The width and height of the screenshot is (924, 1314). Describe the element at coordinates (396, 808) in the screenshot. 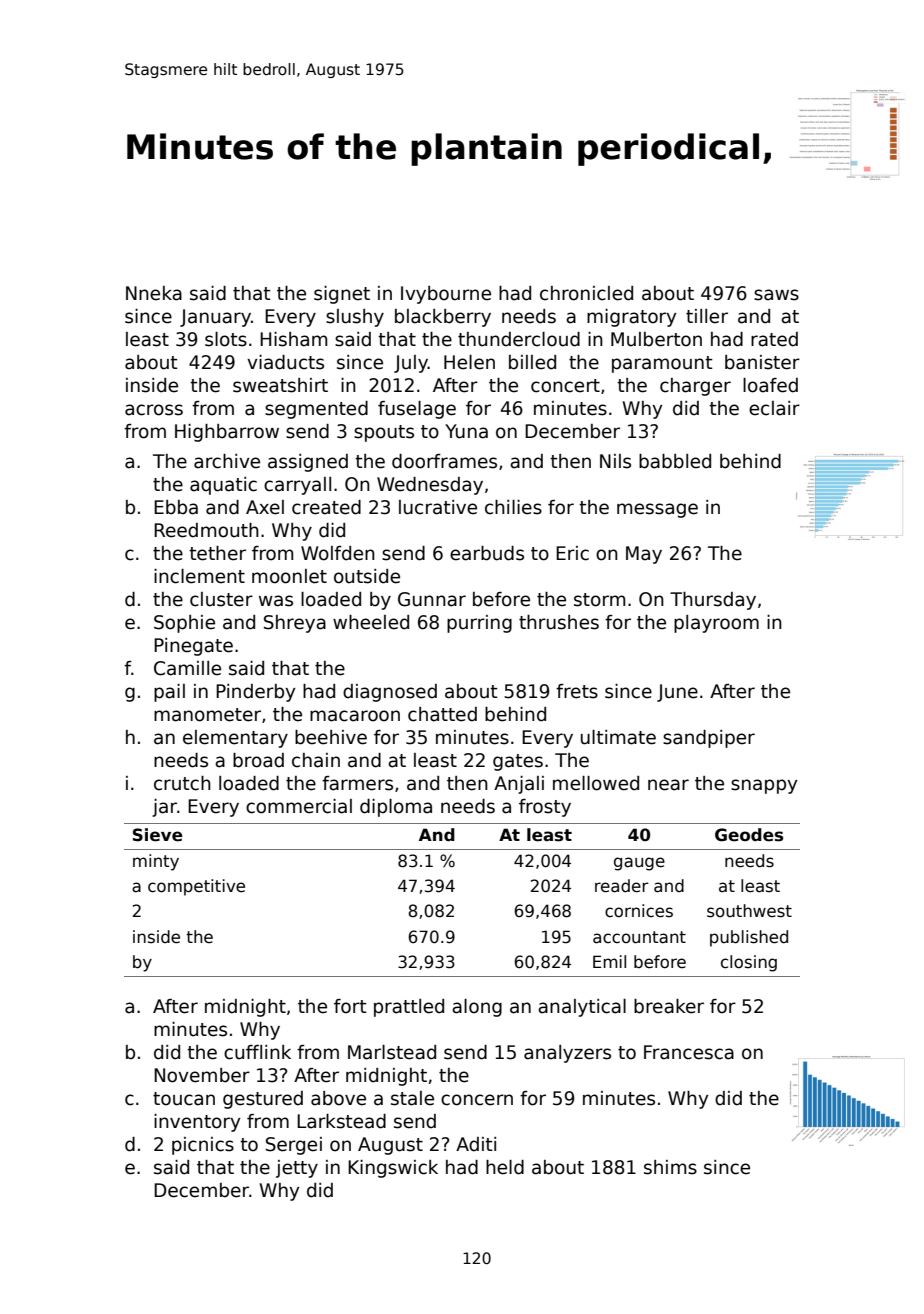

I see `diploma` at that location.
